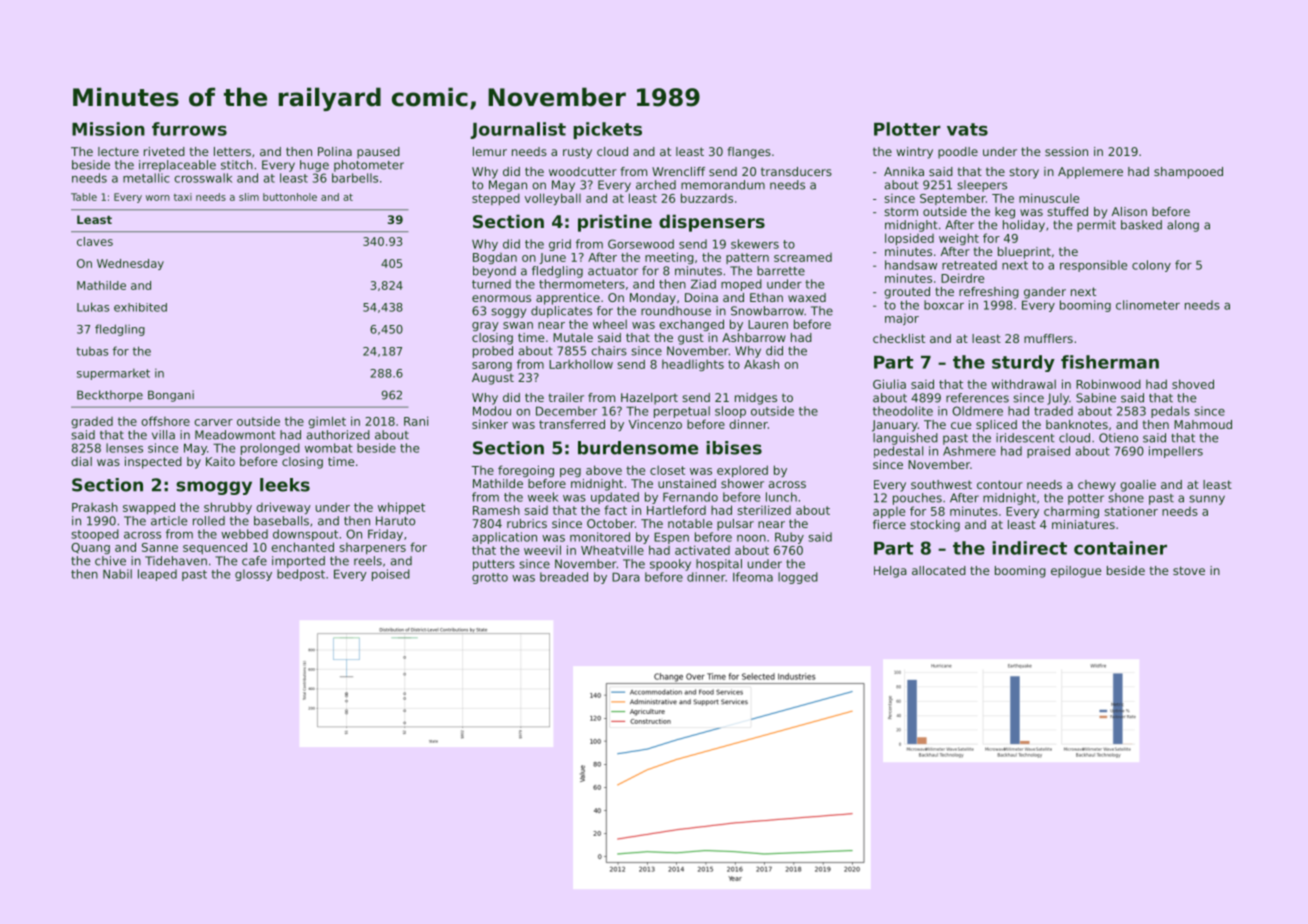 This document has height=924, width=1308. What do you see at coordinates (749, 153) in the document?
I see `flanges` at bounding box center [749, 153].
